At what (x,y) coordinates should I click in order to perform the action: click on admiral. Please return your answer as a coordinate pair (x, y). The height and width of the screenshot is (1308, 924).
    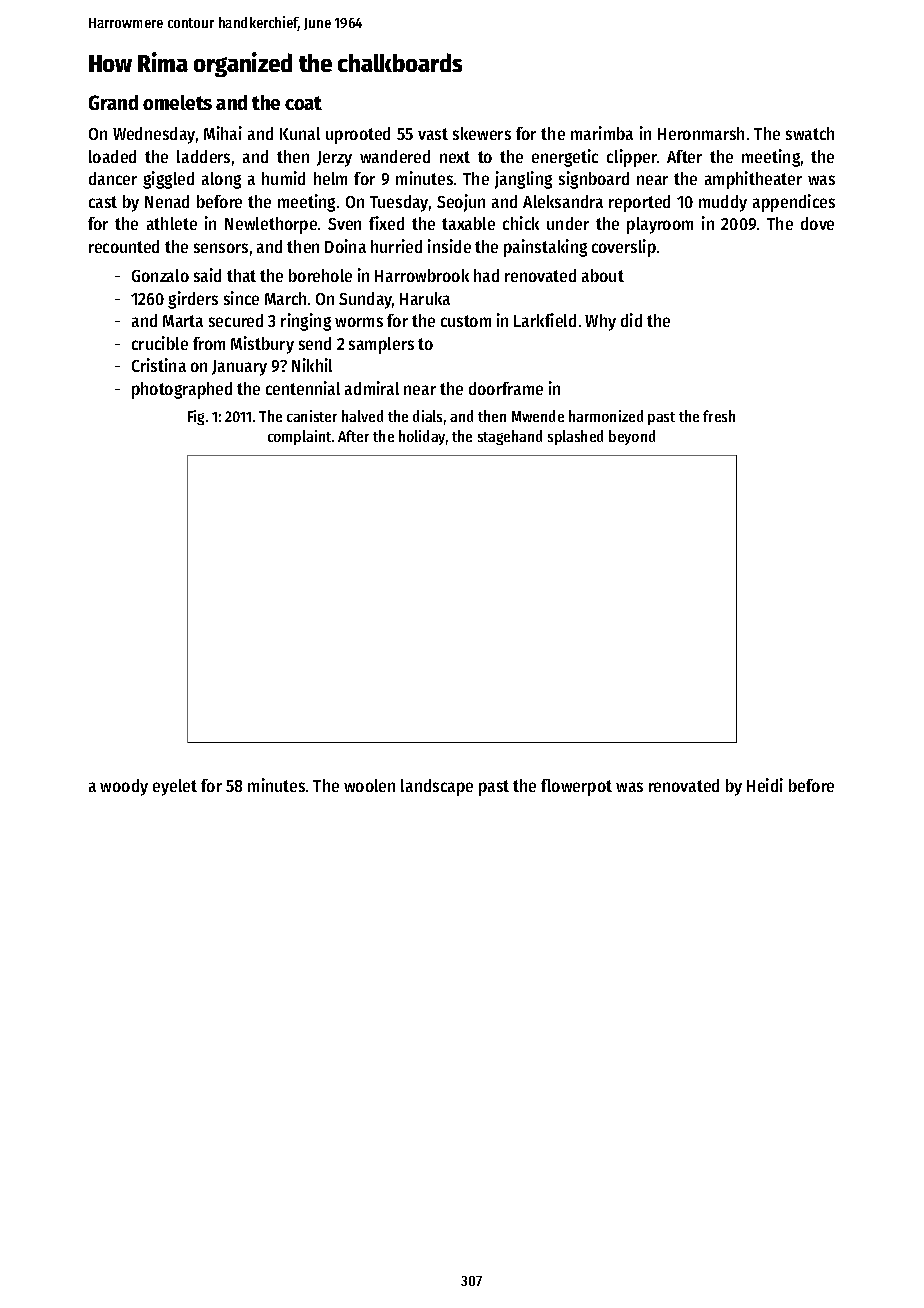
    Looking at the image, I should click on (372, 388).
